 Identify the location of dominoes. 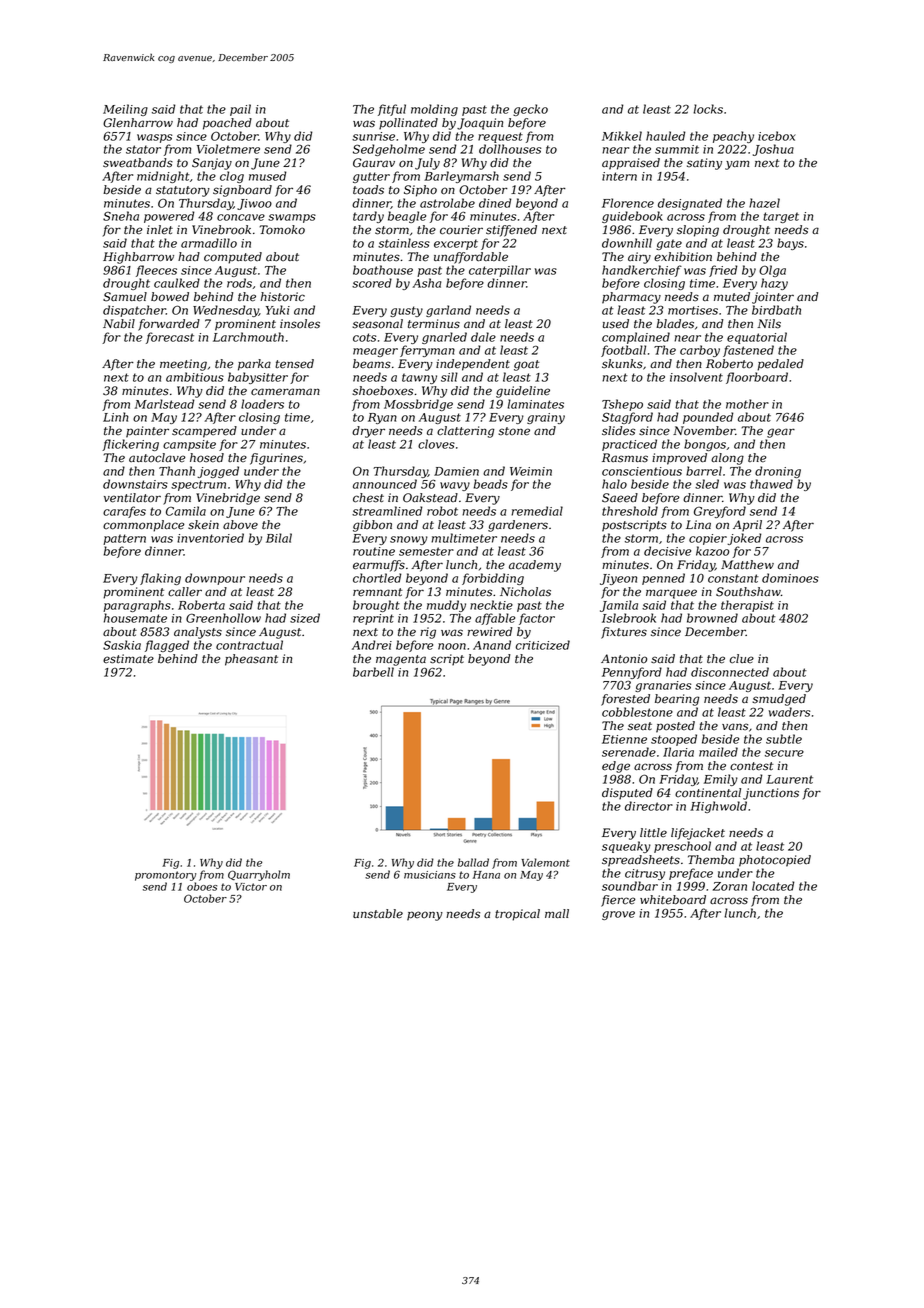
(790, 578).
